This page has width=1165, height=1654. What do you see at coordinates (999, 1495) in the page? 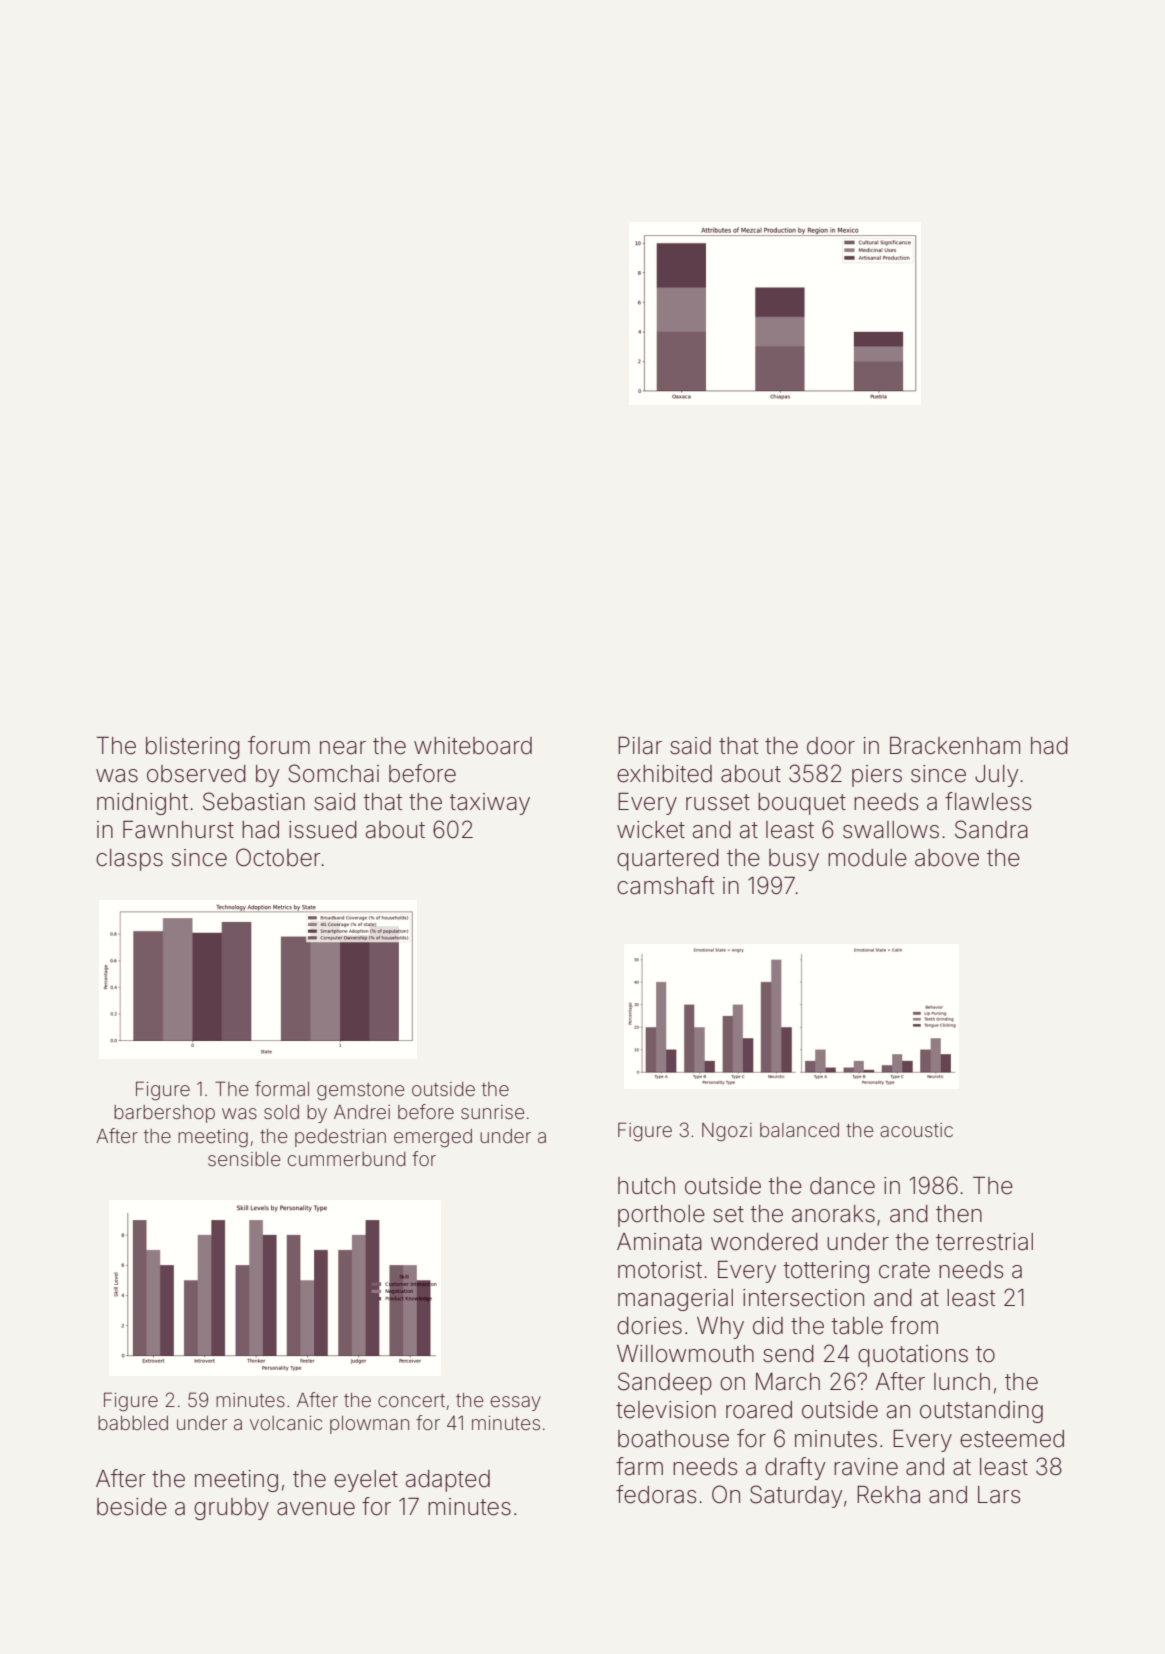
I see `Lars` at bounding box center [999, 1495].
